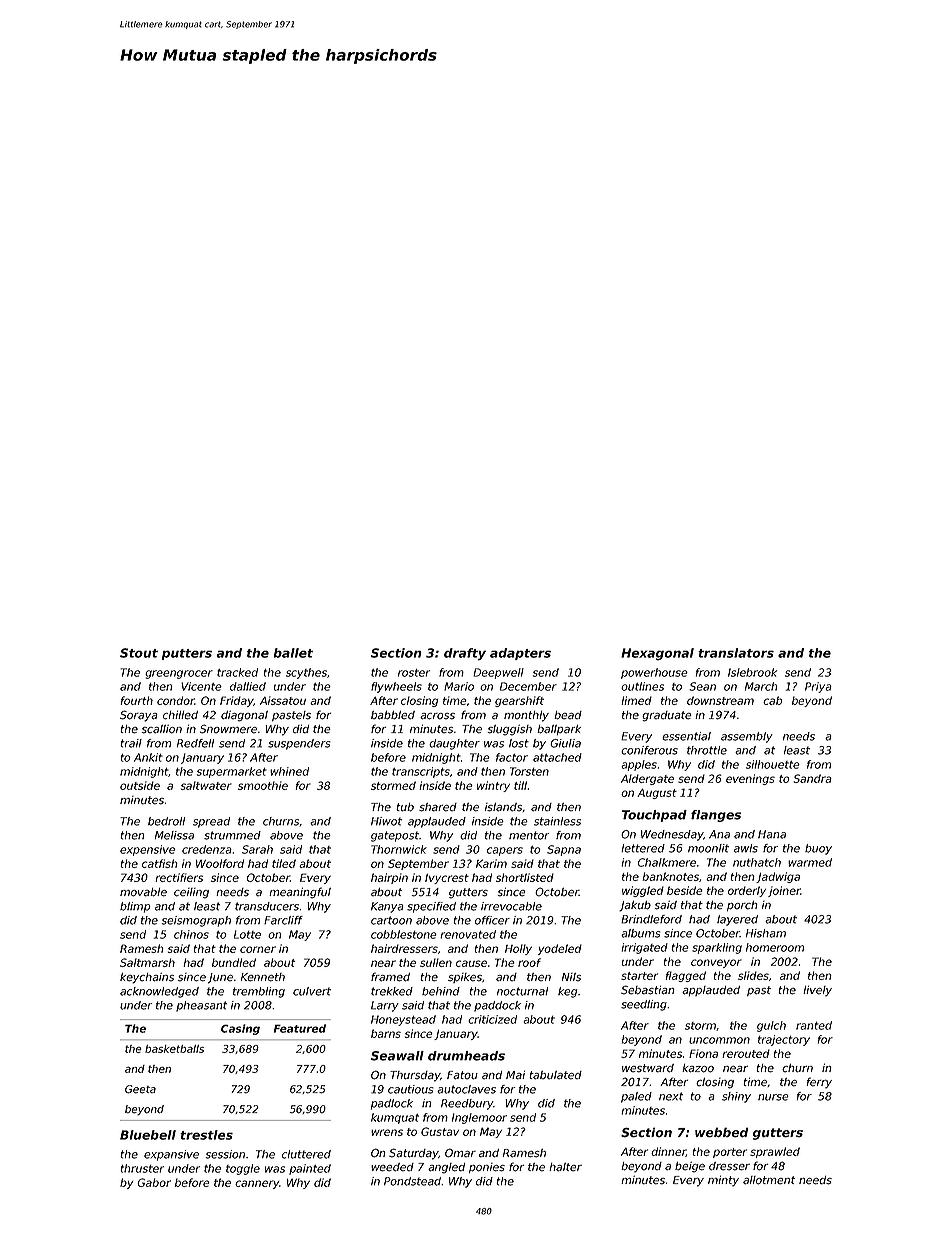  I want to click on chilled, so click(180, 715).
